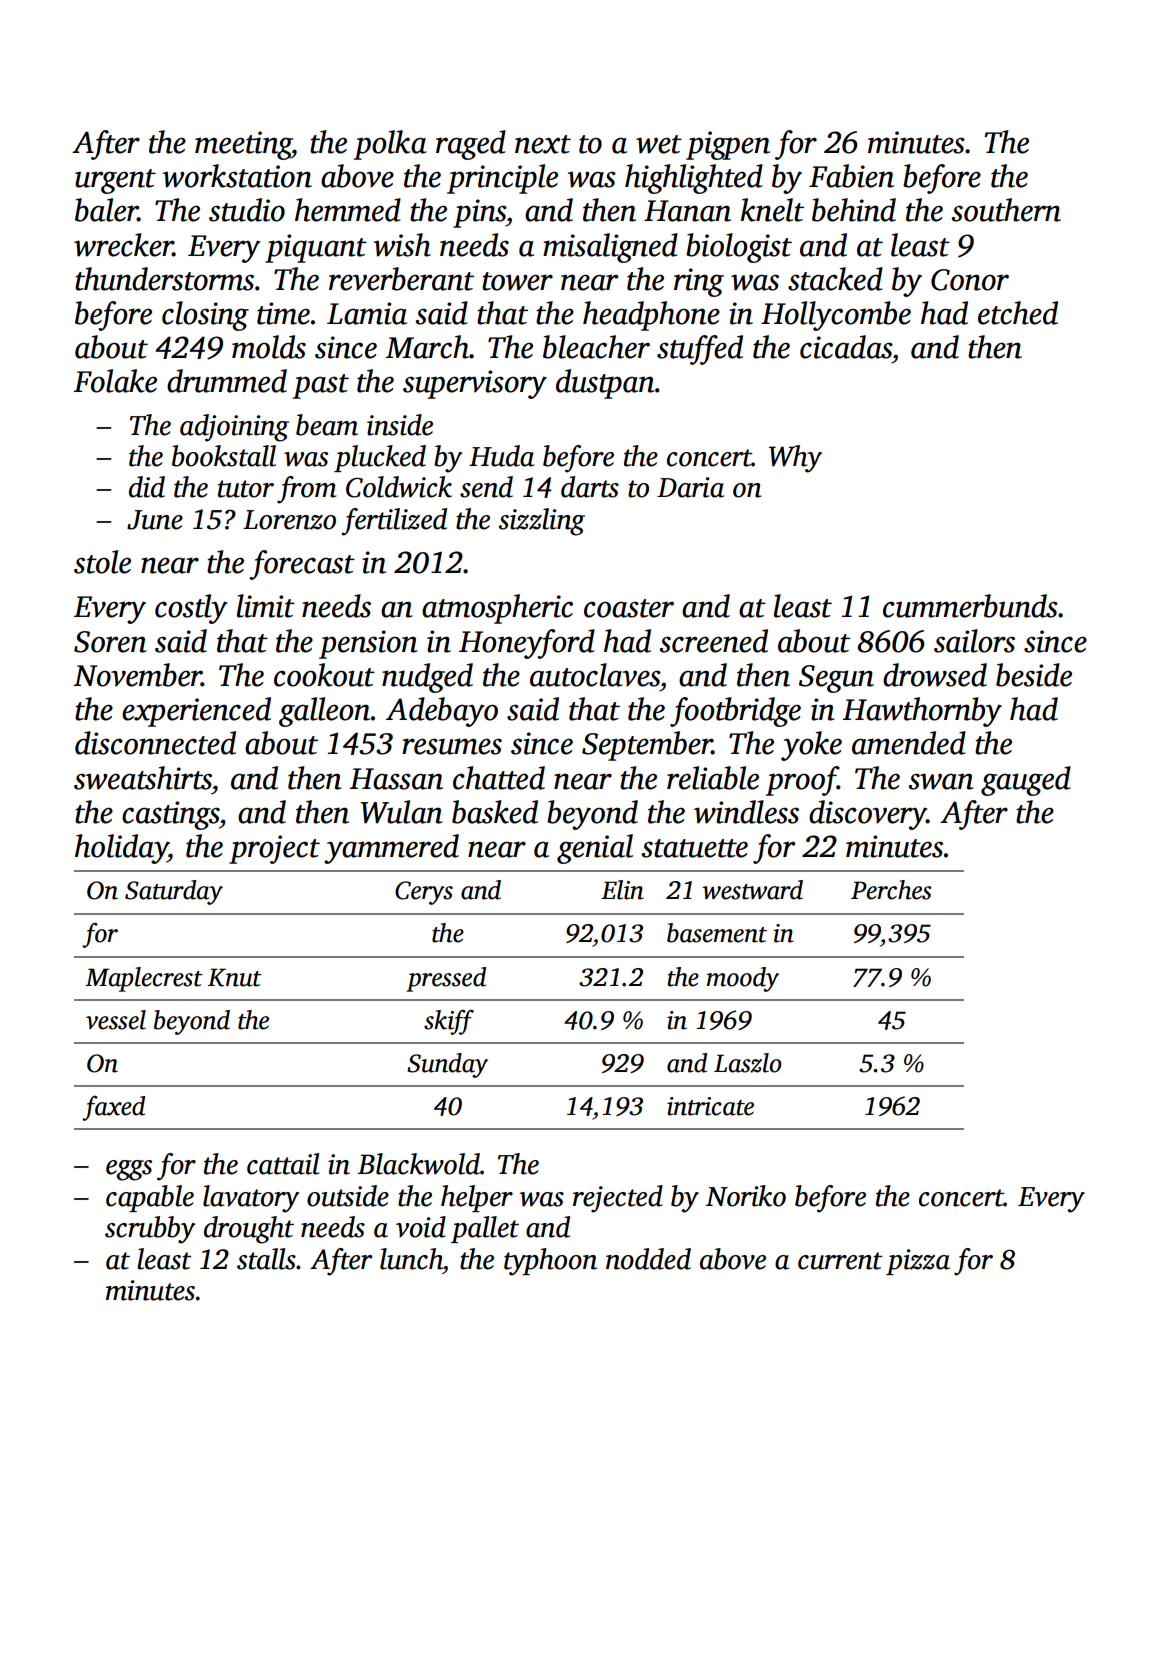 The image size is (1165, 1654). I want to click on southern, so click(1006, 210).
